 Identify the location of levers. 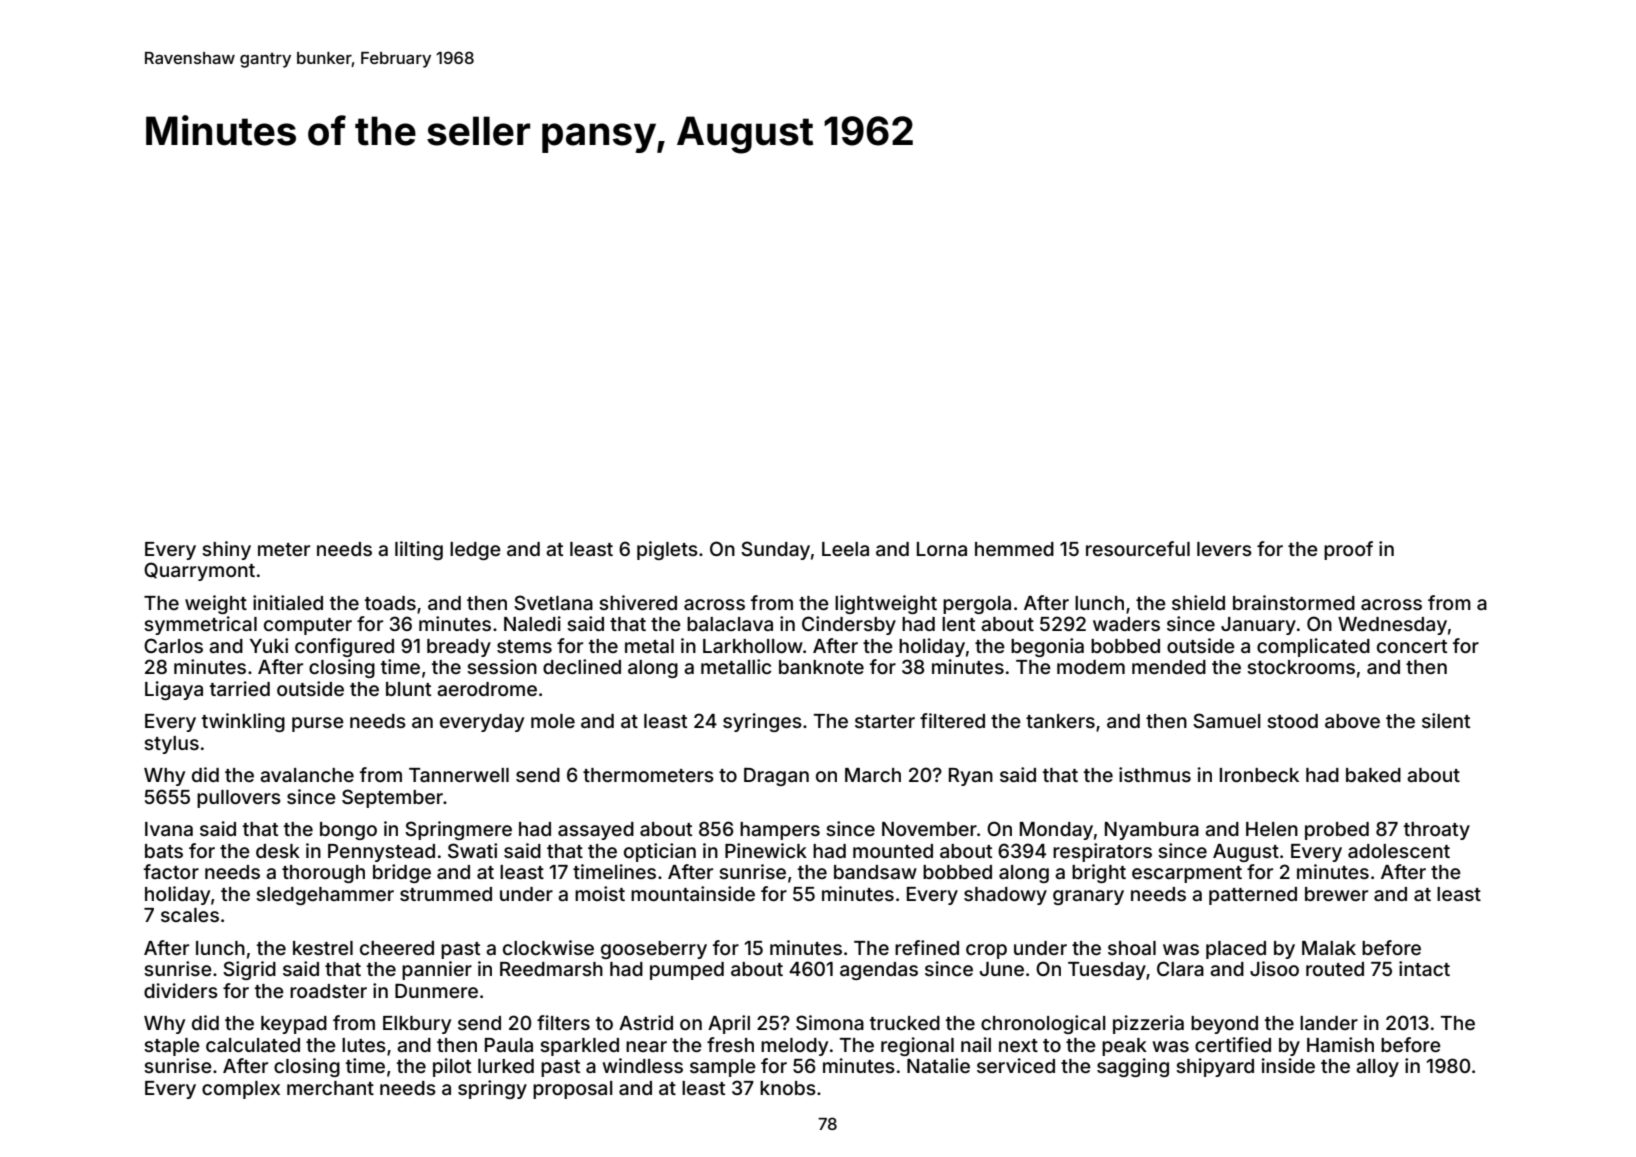
(1224, 549).
